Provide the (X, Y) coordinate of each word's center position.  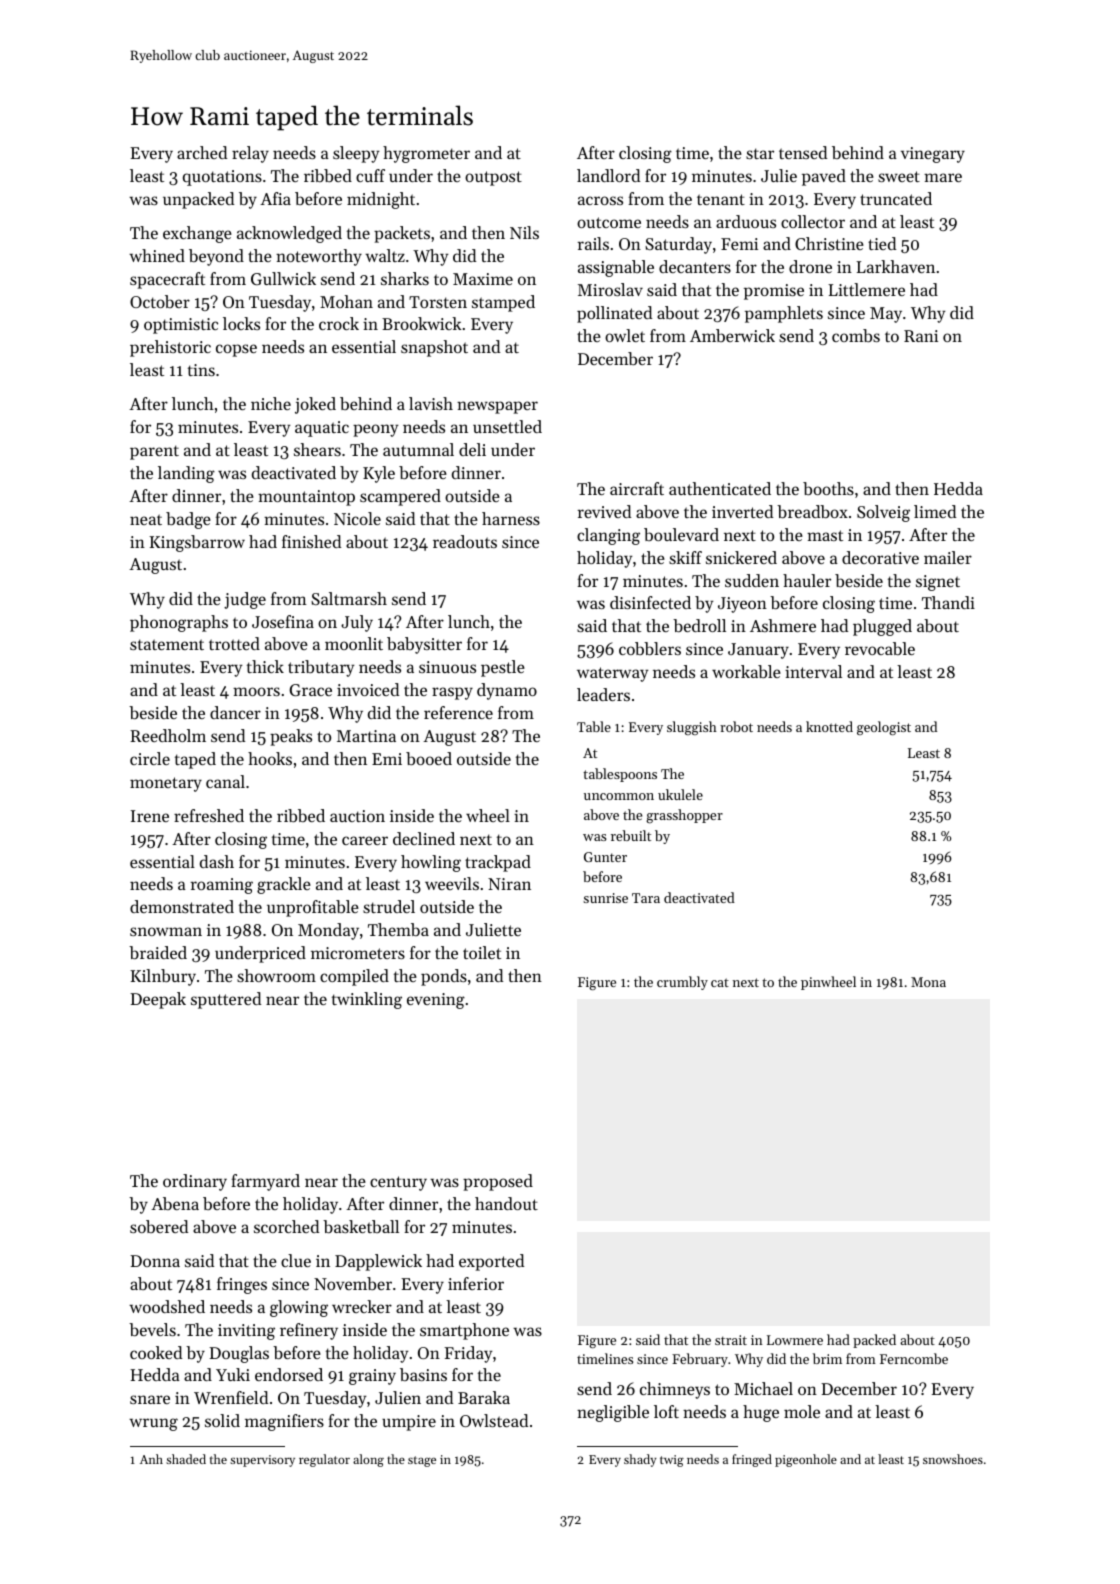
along (368, 1460)
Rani (921, 336)
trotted (234, 643)
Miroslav (610, 289)
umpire (409, 1423)
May (886, 315)
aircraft (637, 488)
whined (157, 255)
